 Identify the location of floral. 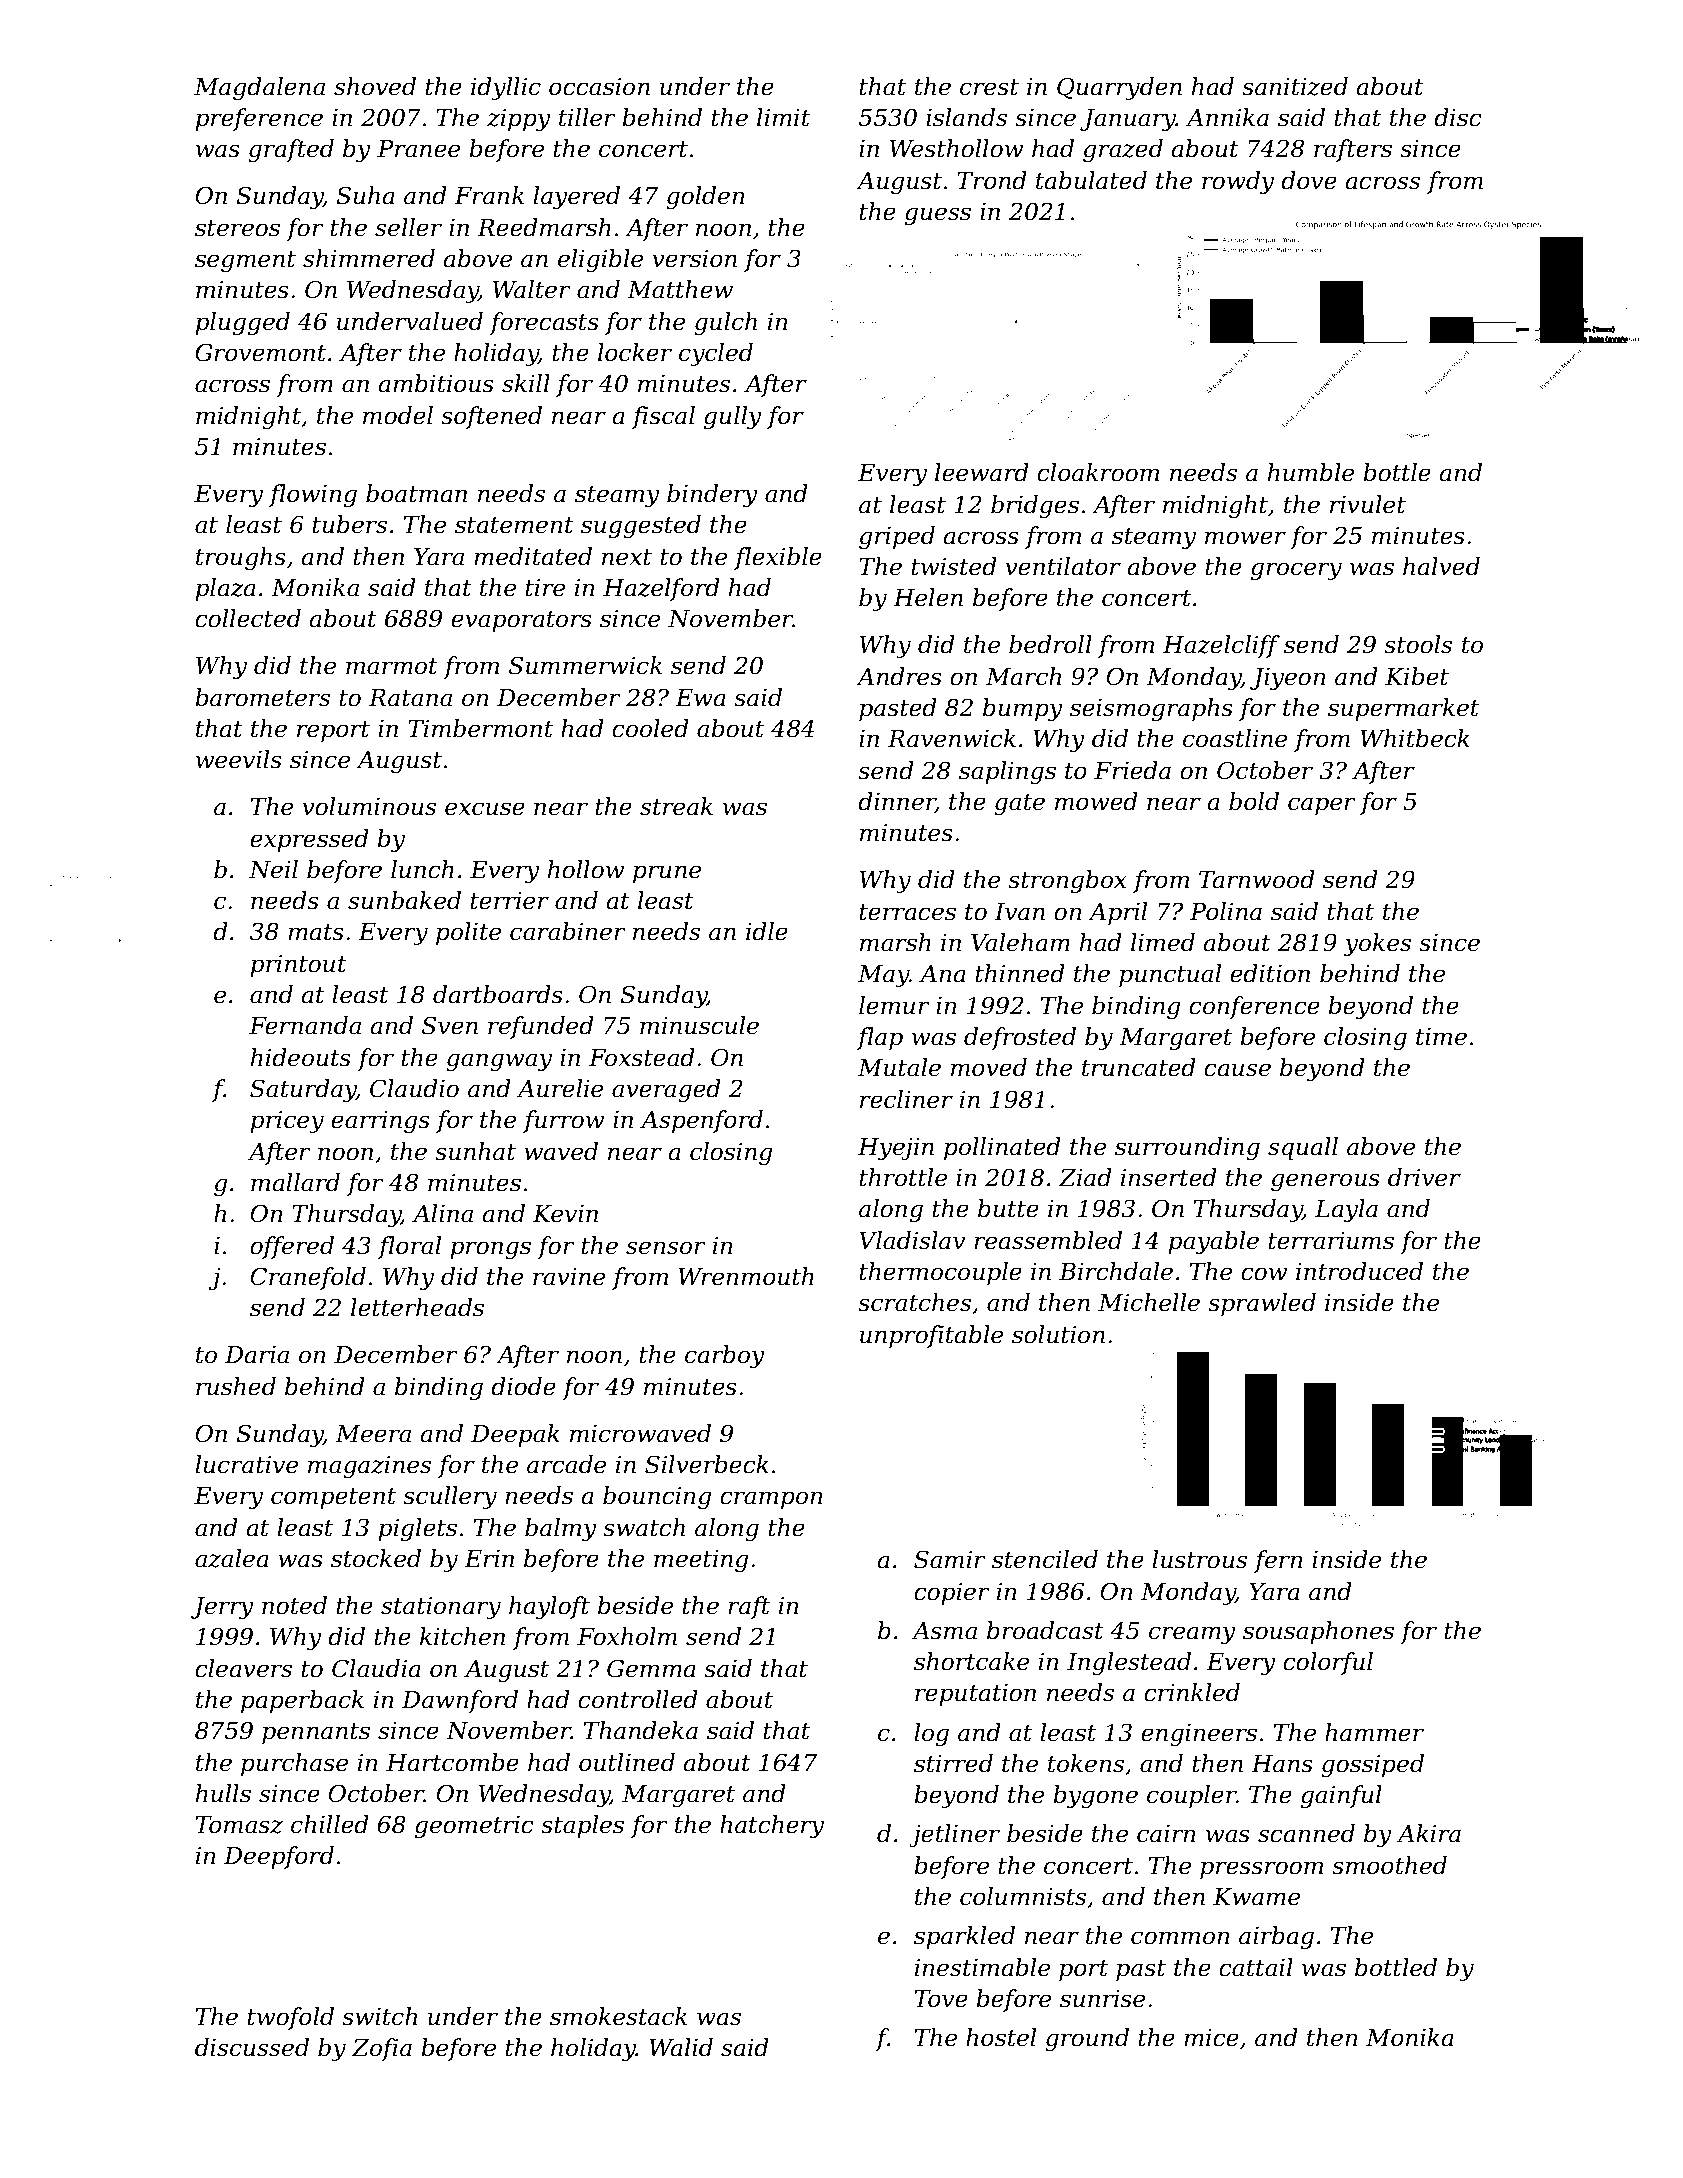
(409, 1247).
